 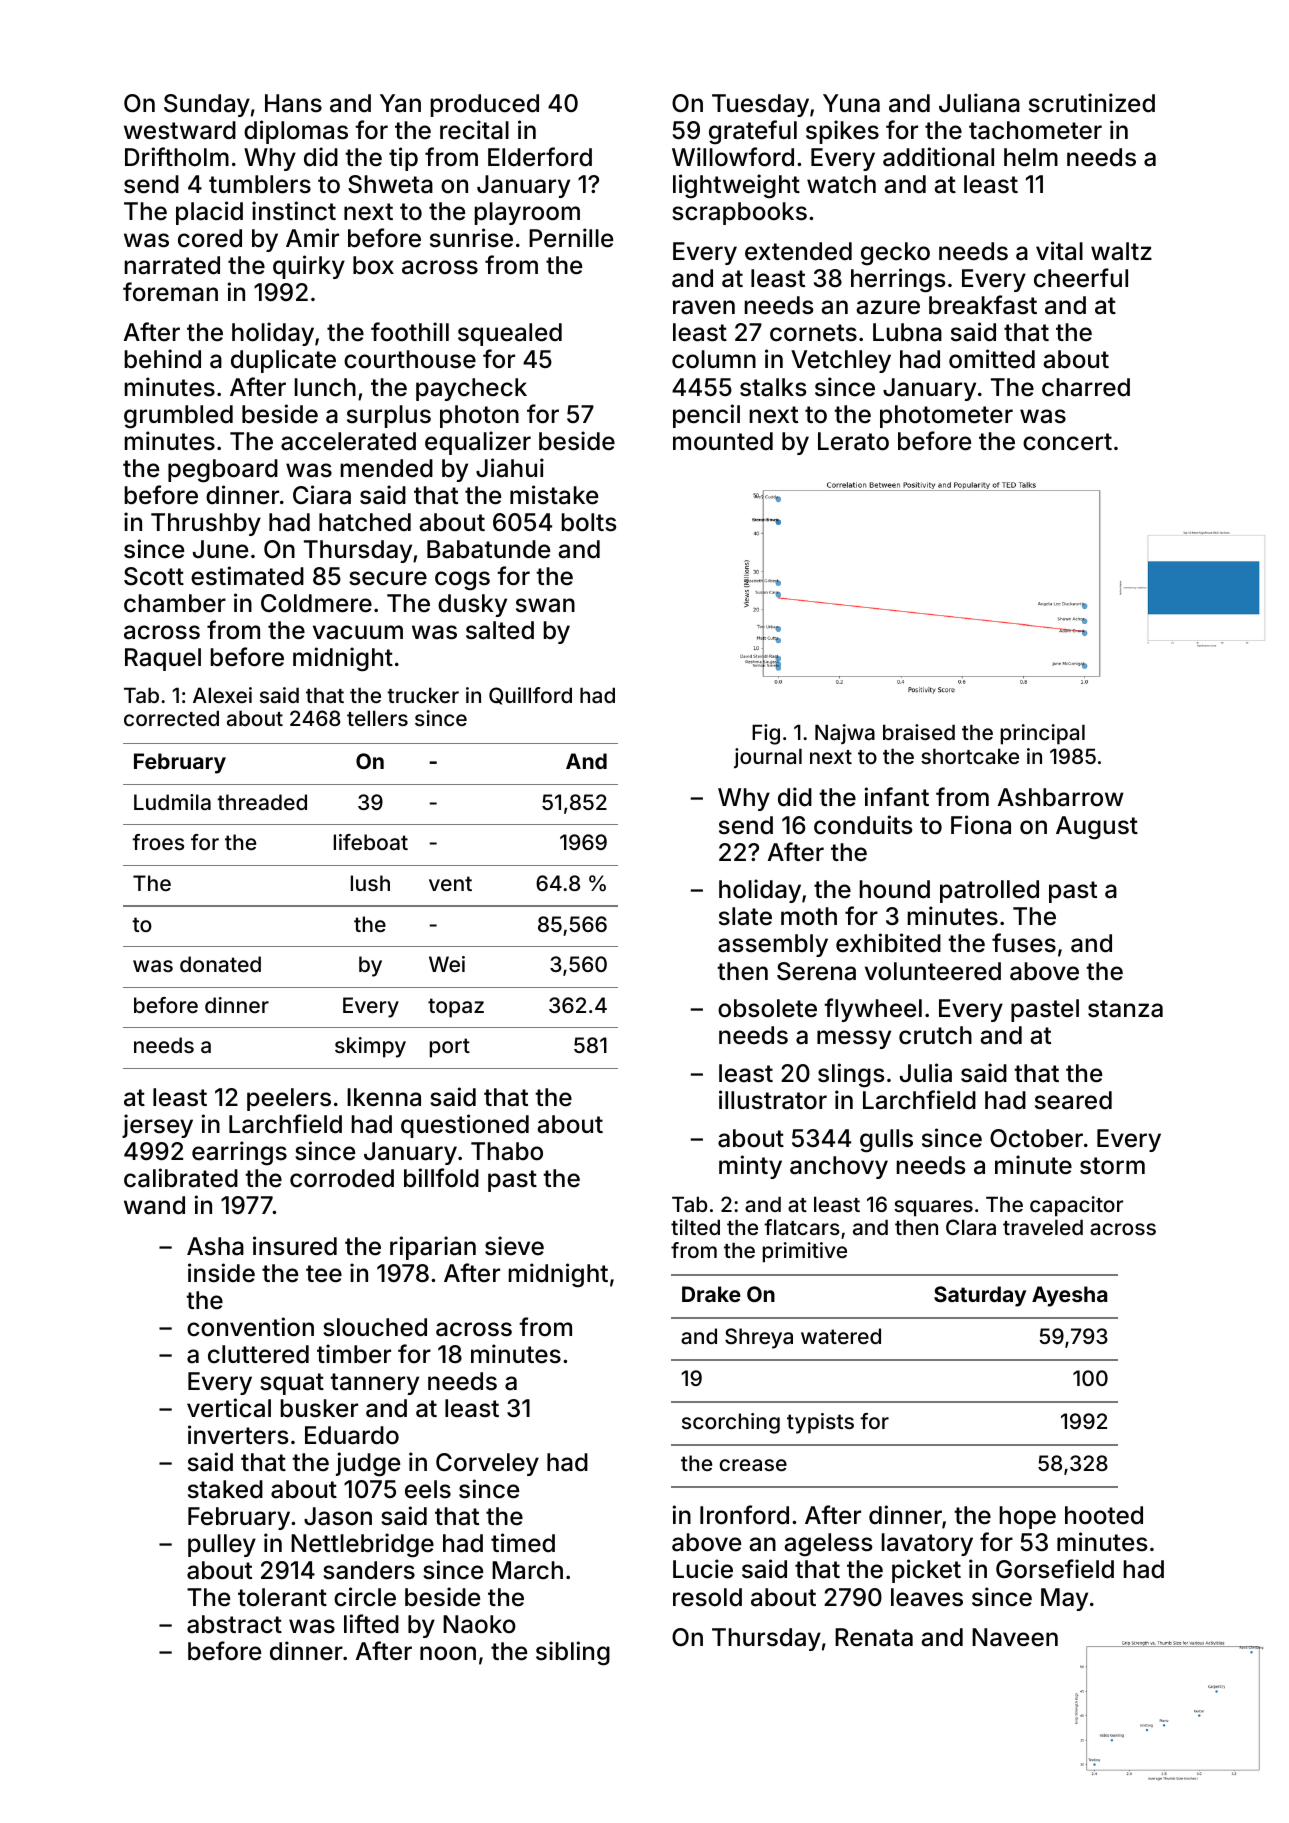 What do you see at coordinates (510, 334) in the screenshot?
I see `squealed` at bounding box center [510, 334].
